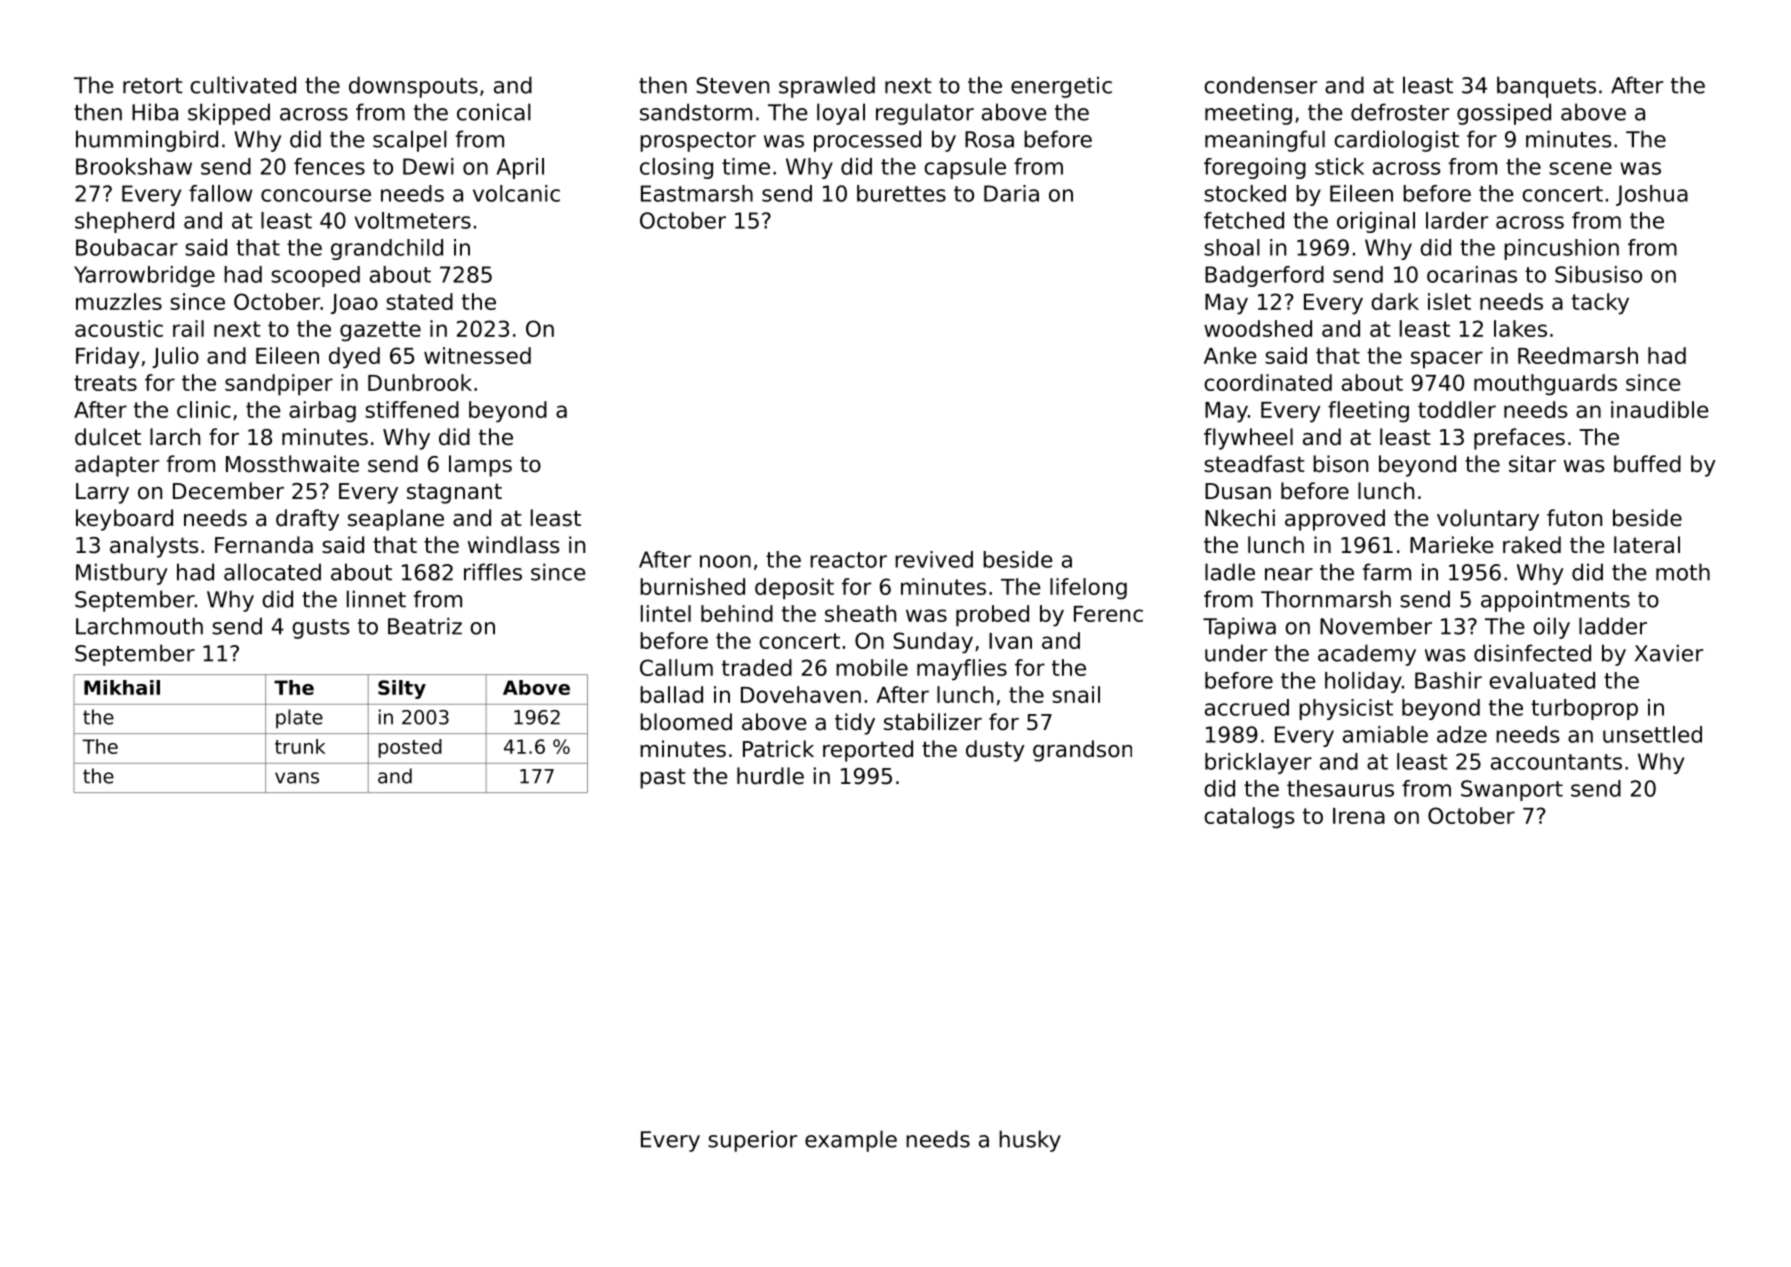 Image resolution: width=1791 pixels, height=1267 pixels. I want to click on burettes, so click(901, 193).
